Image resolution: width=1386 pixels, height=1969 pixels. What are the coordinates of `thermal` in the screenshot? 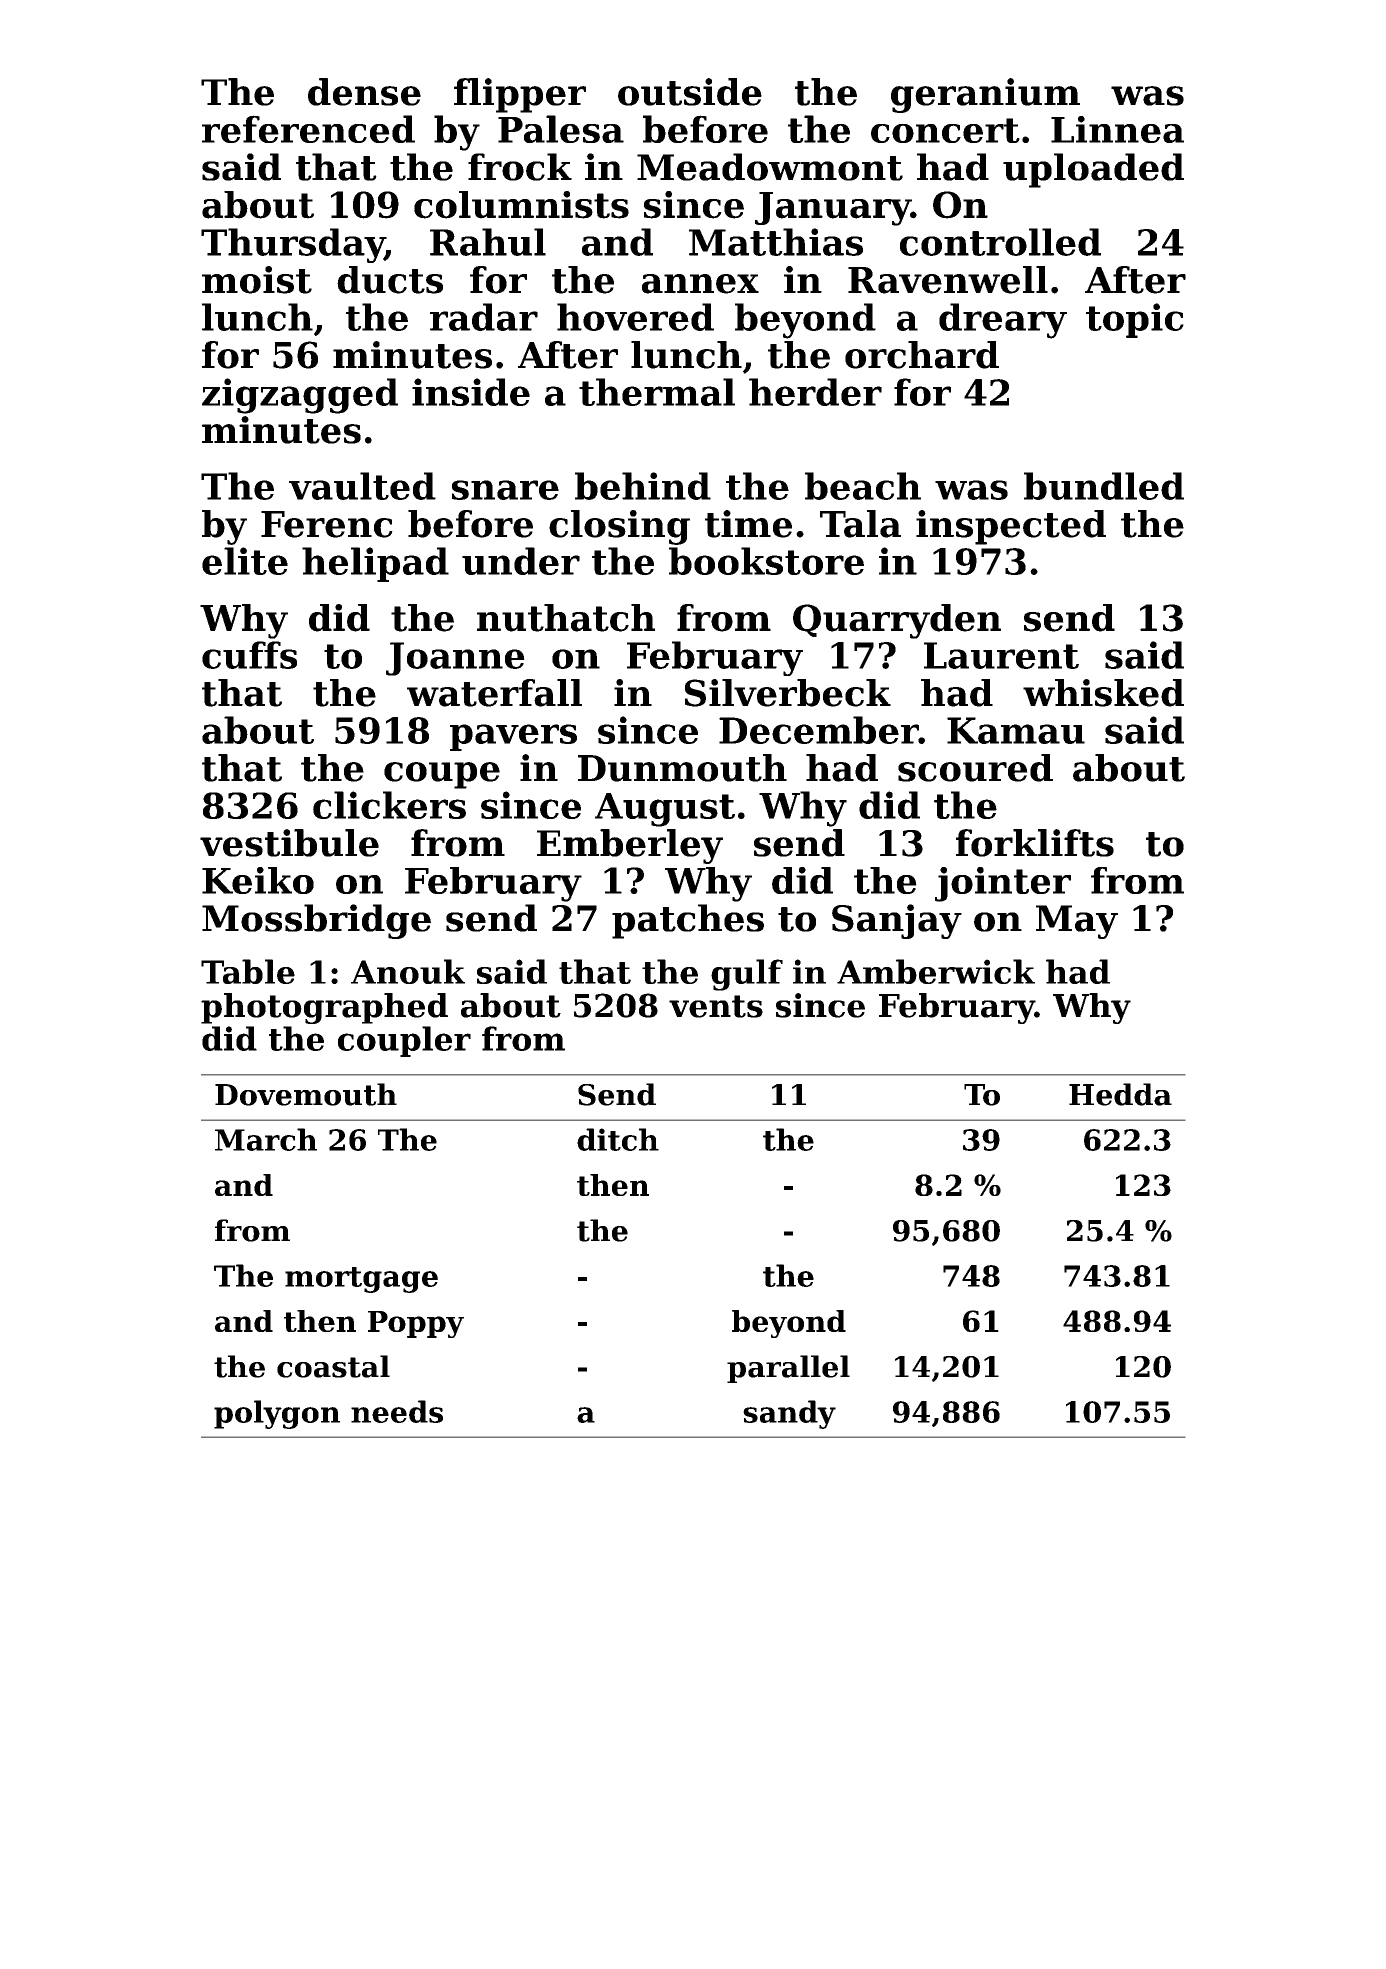 It's located at (657, 392).
